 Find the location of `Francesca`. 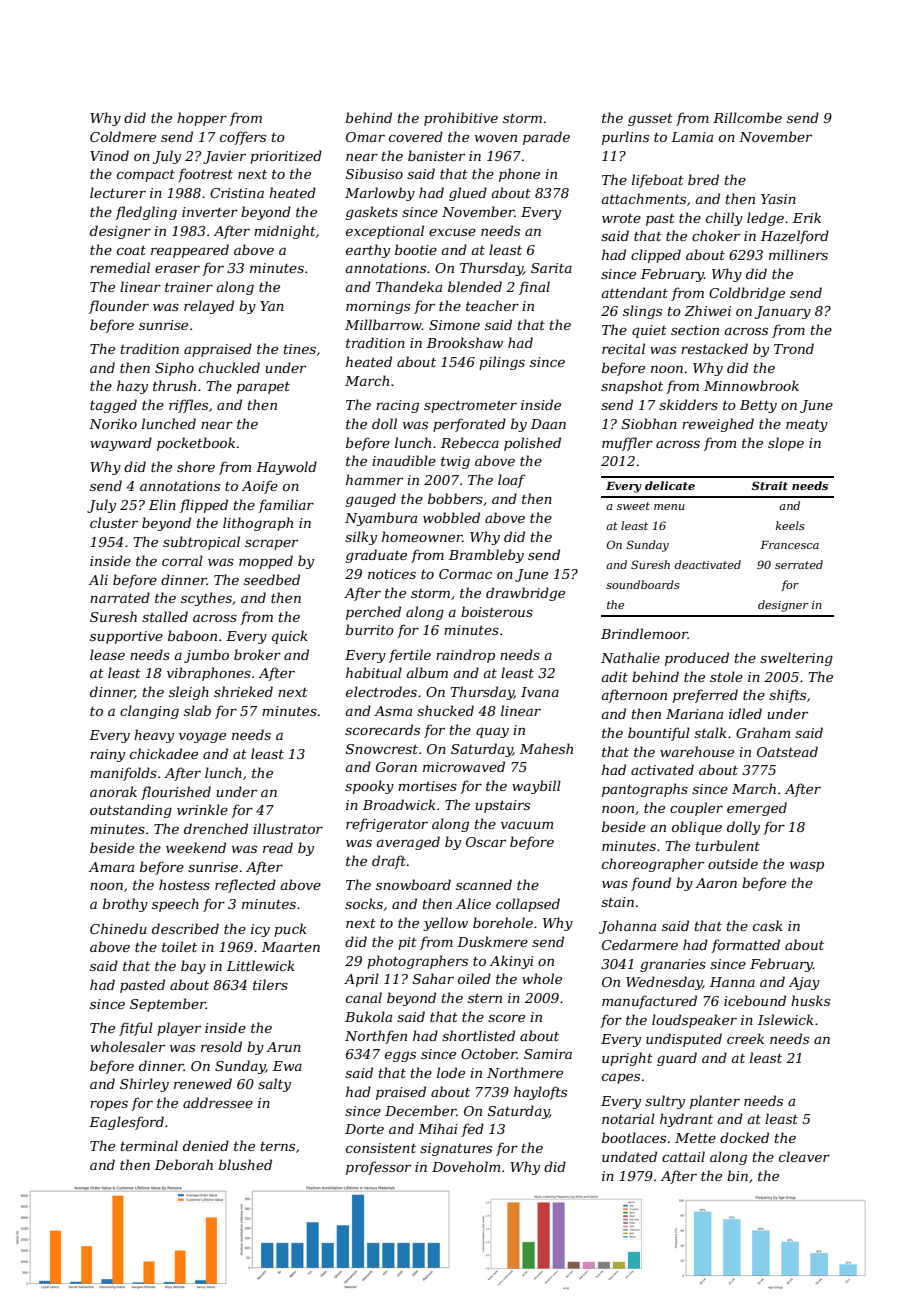

Francesca is located at coordinates (789, 544).
